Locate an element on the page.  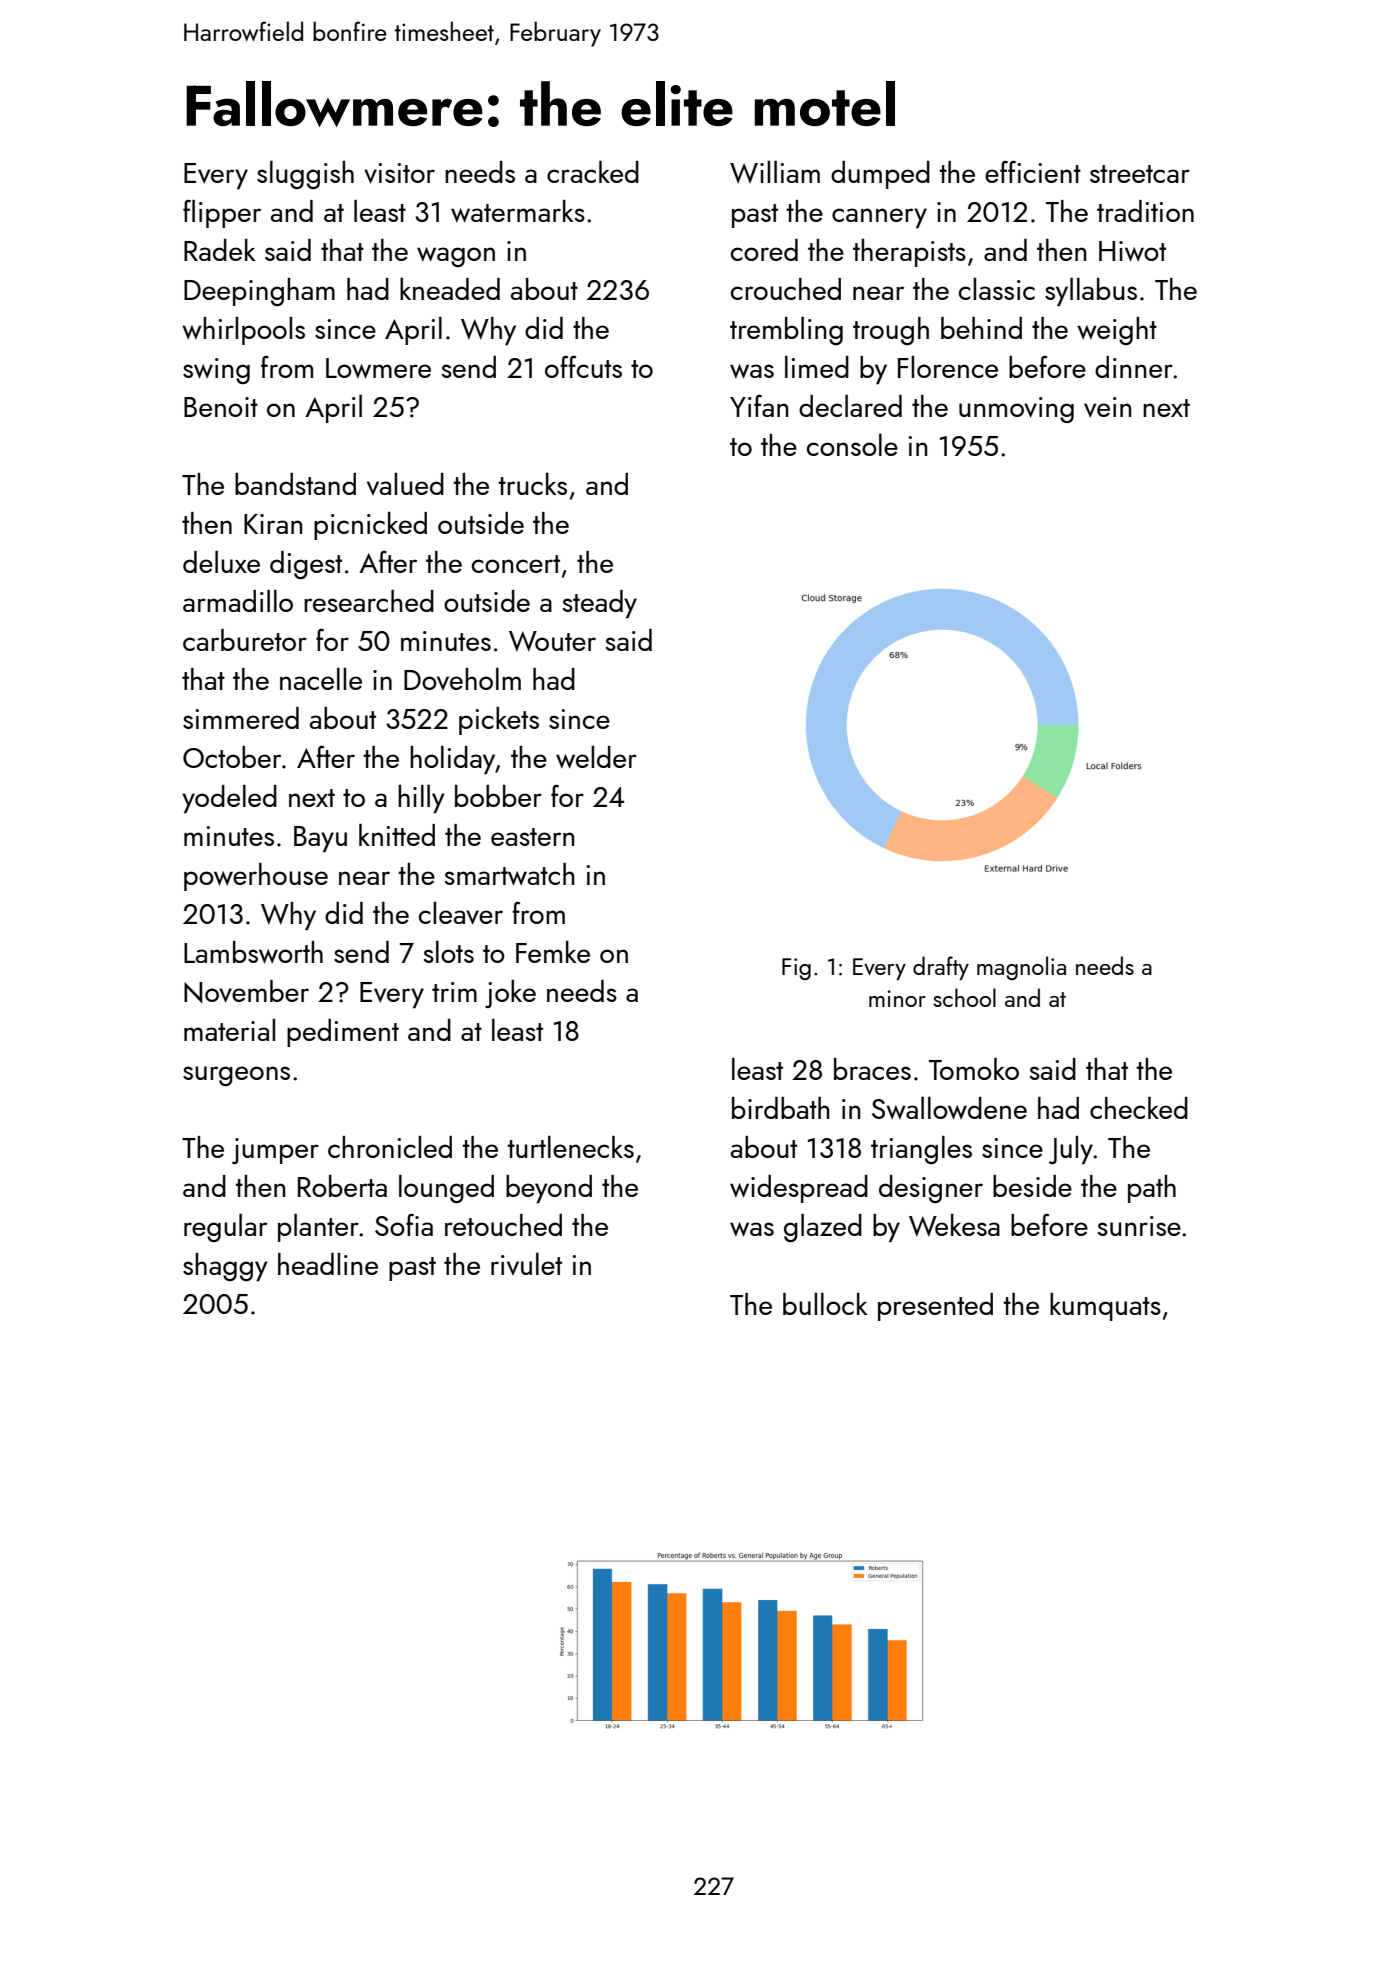
presented is located at coordinates (935, 1307).
